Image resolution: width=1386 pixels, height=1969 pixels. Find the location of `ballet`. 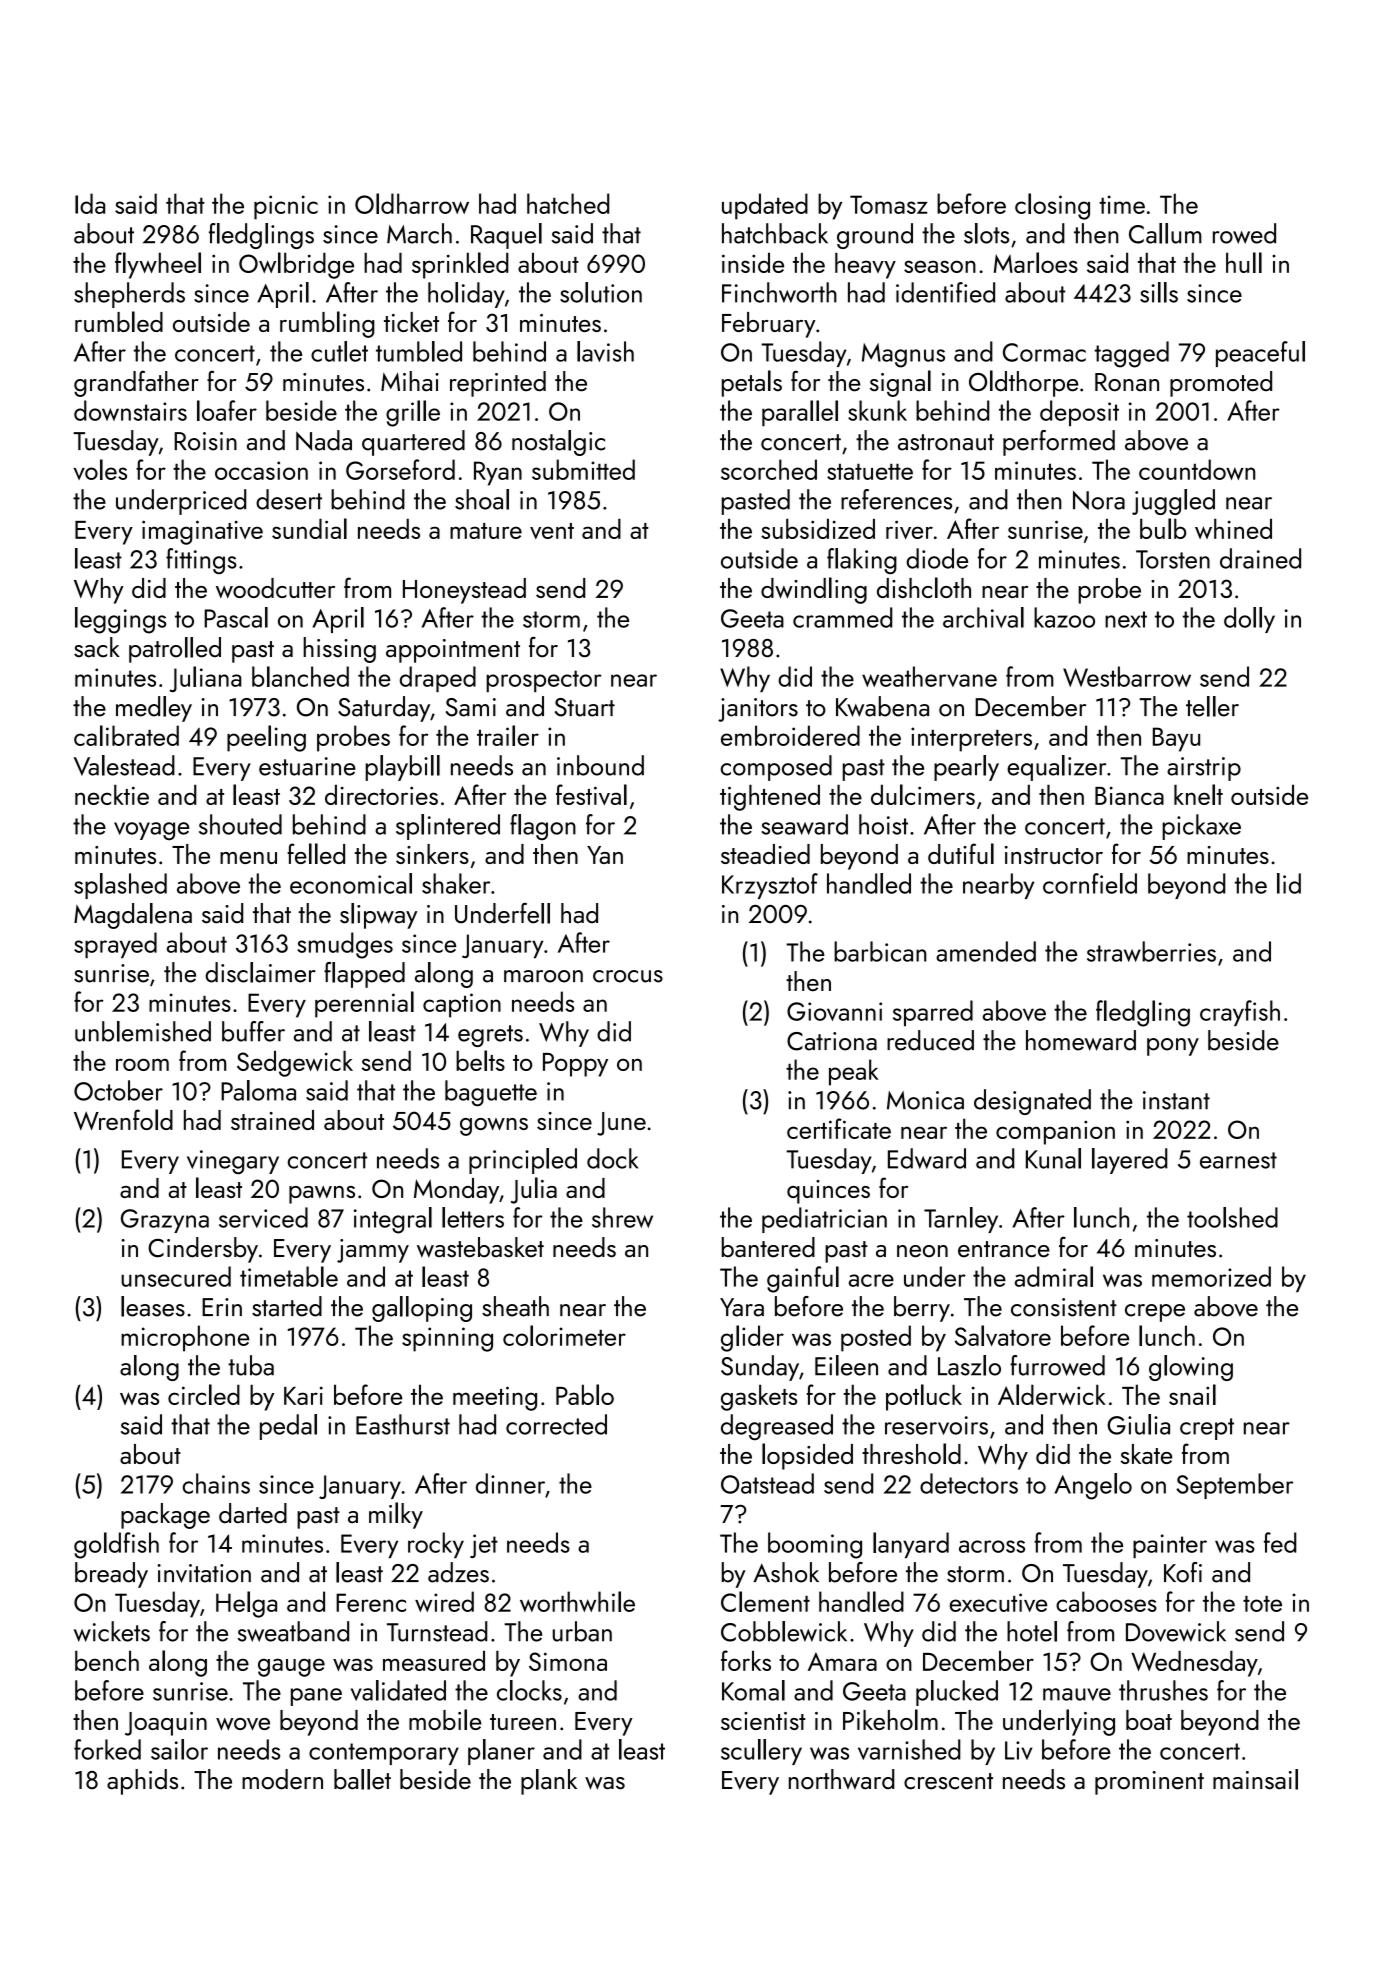

ballet is located at coordinates (362, 1779).
